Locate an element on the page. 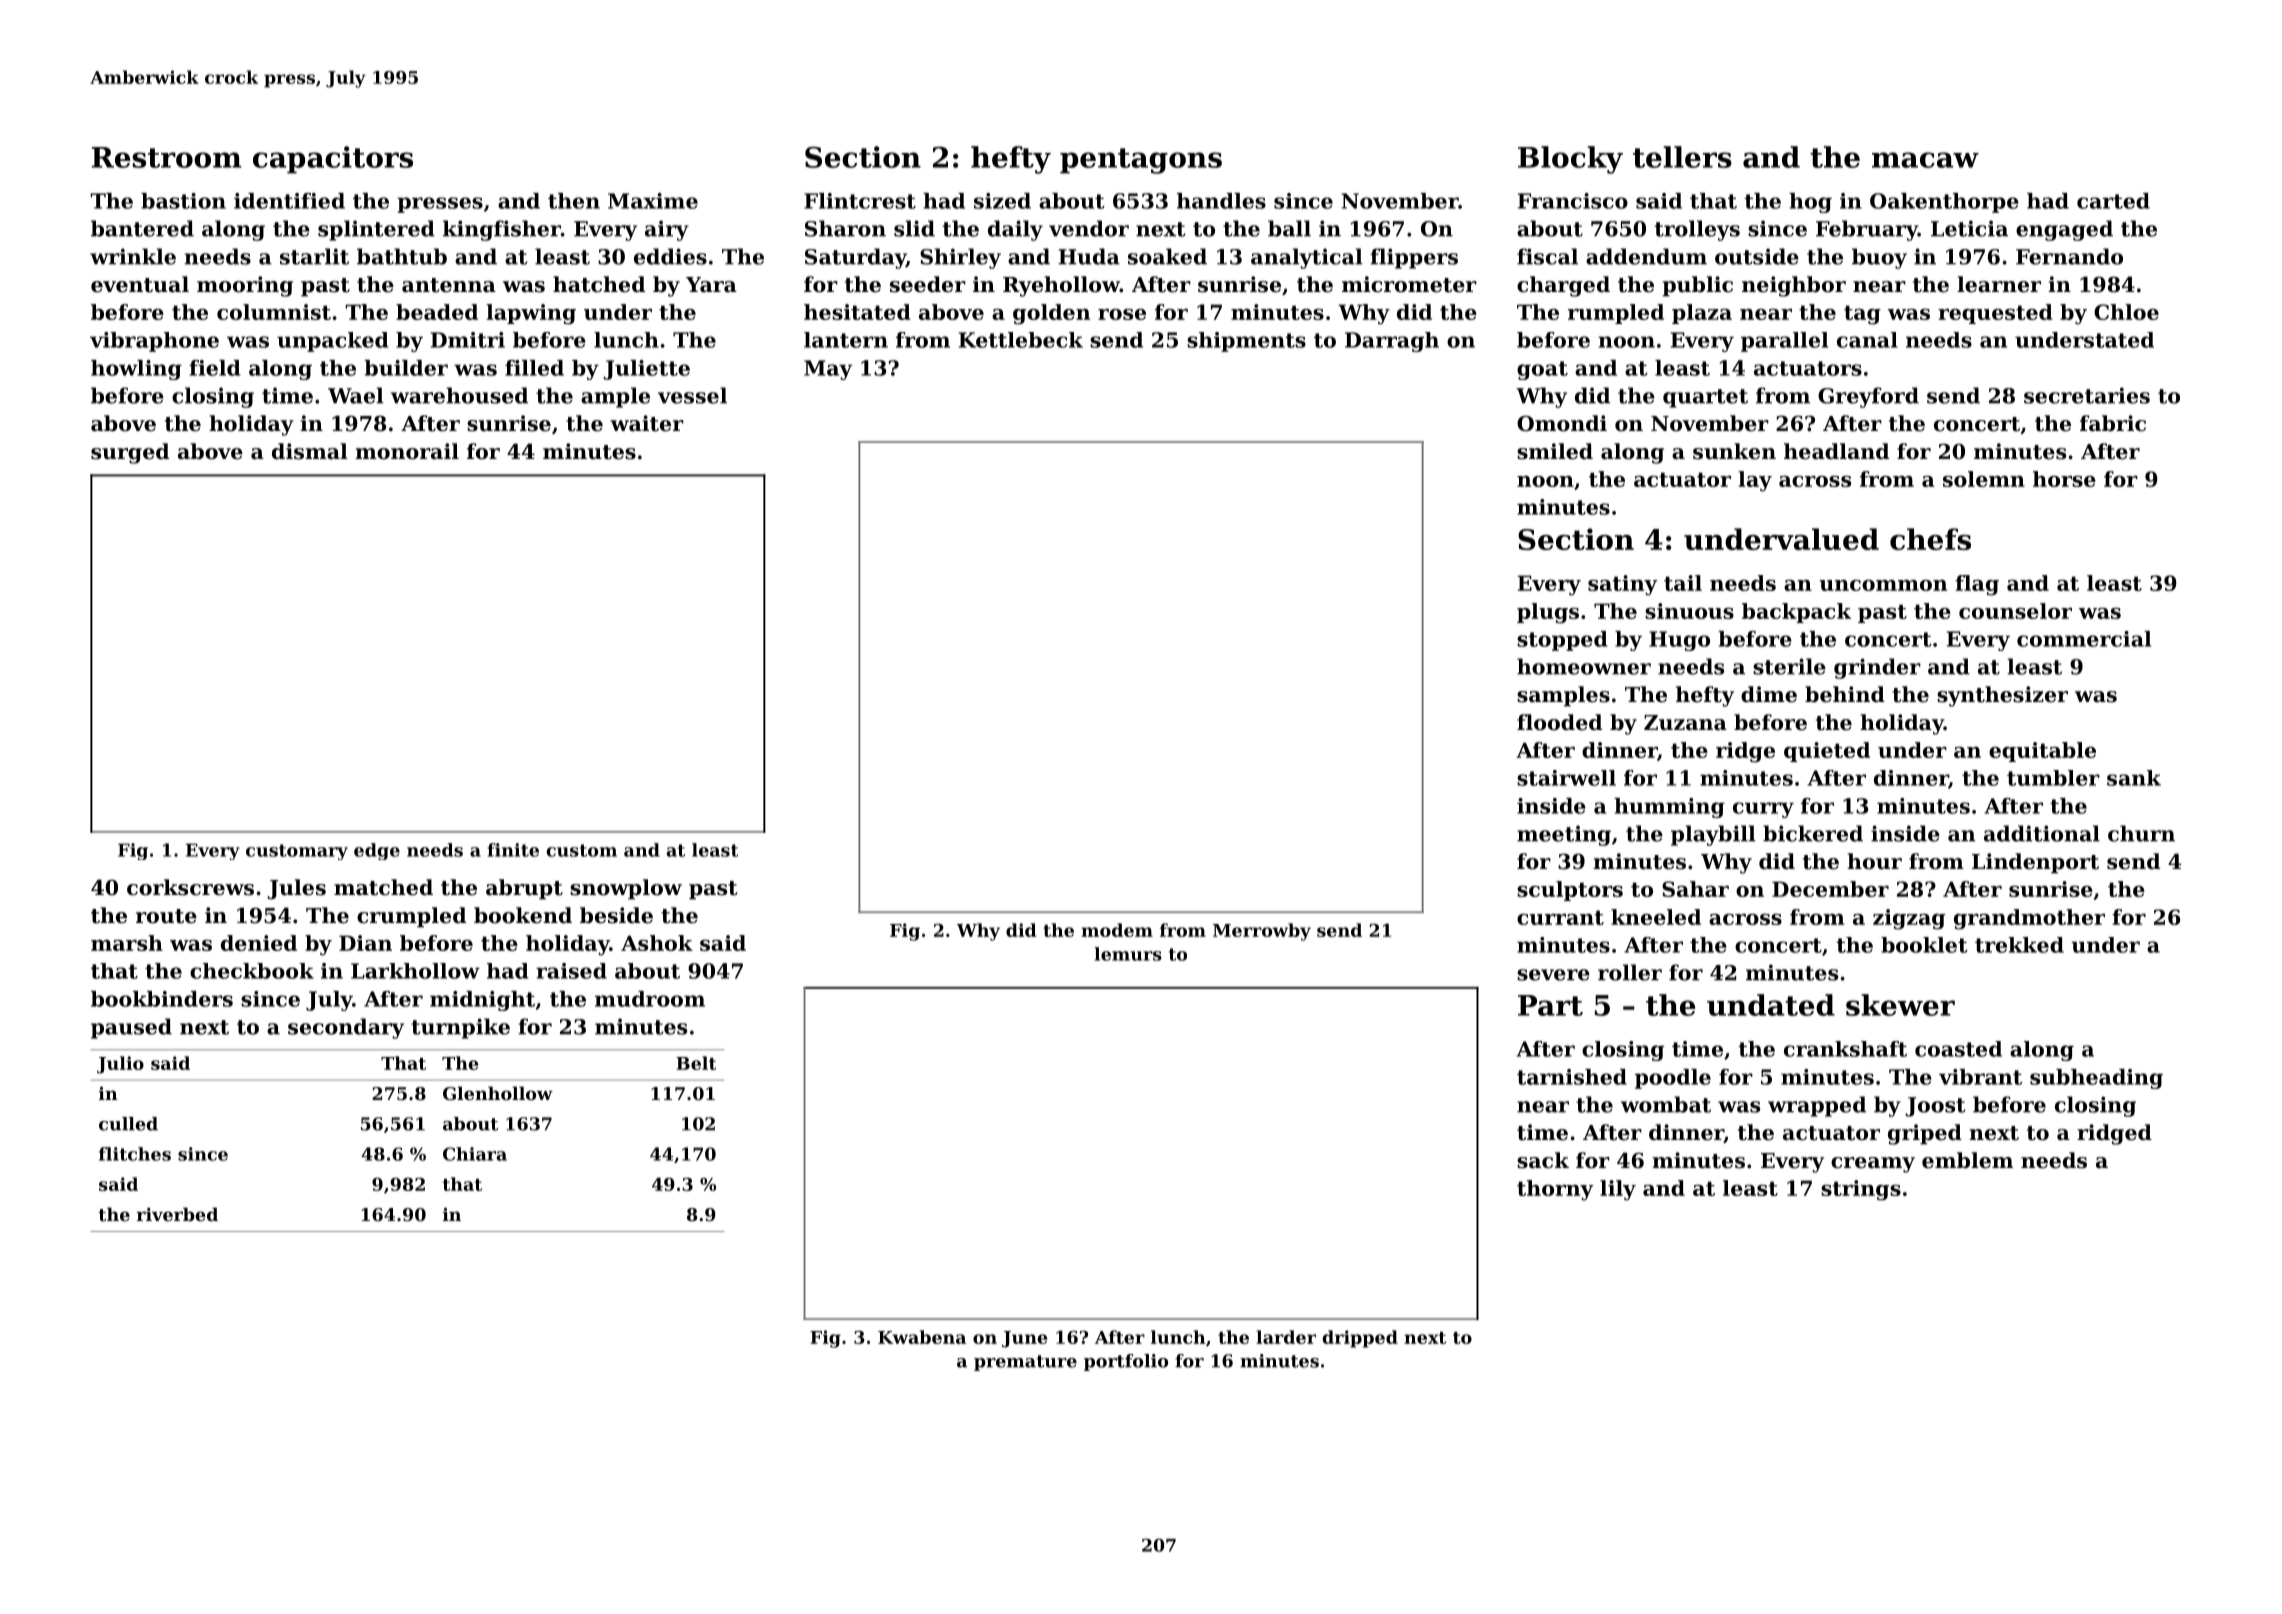 The width and height of the page is (2282, 1614). surged is located at coordinates (130, 453).
